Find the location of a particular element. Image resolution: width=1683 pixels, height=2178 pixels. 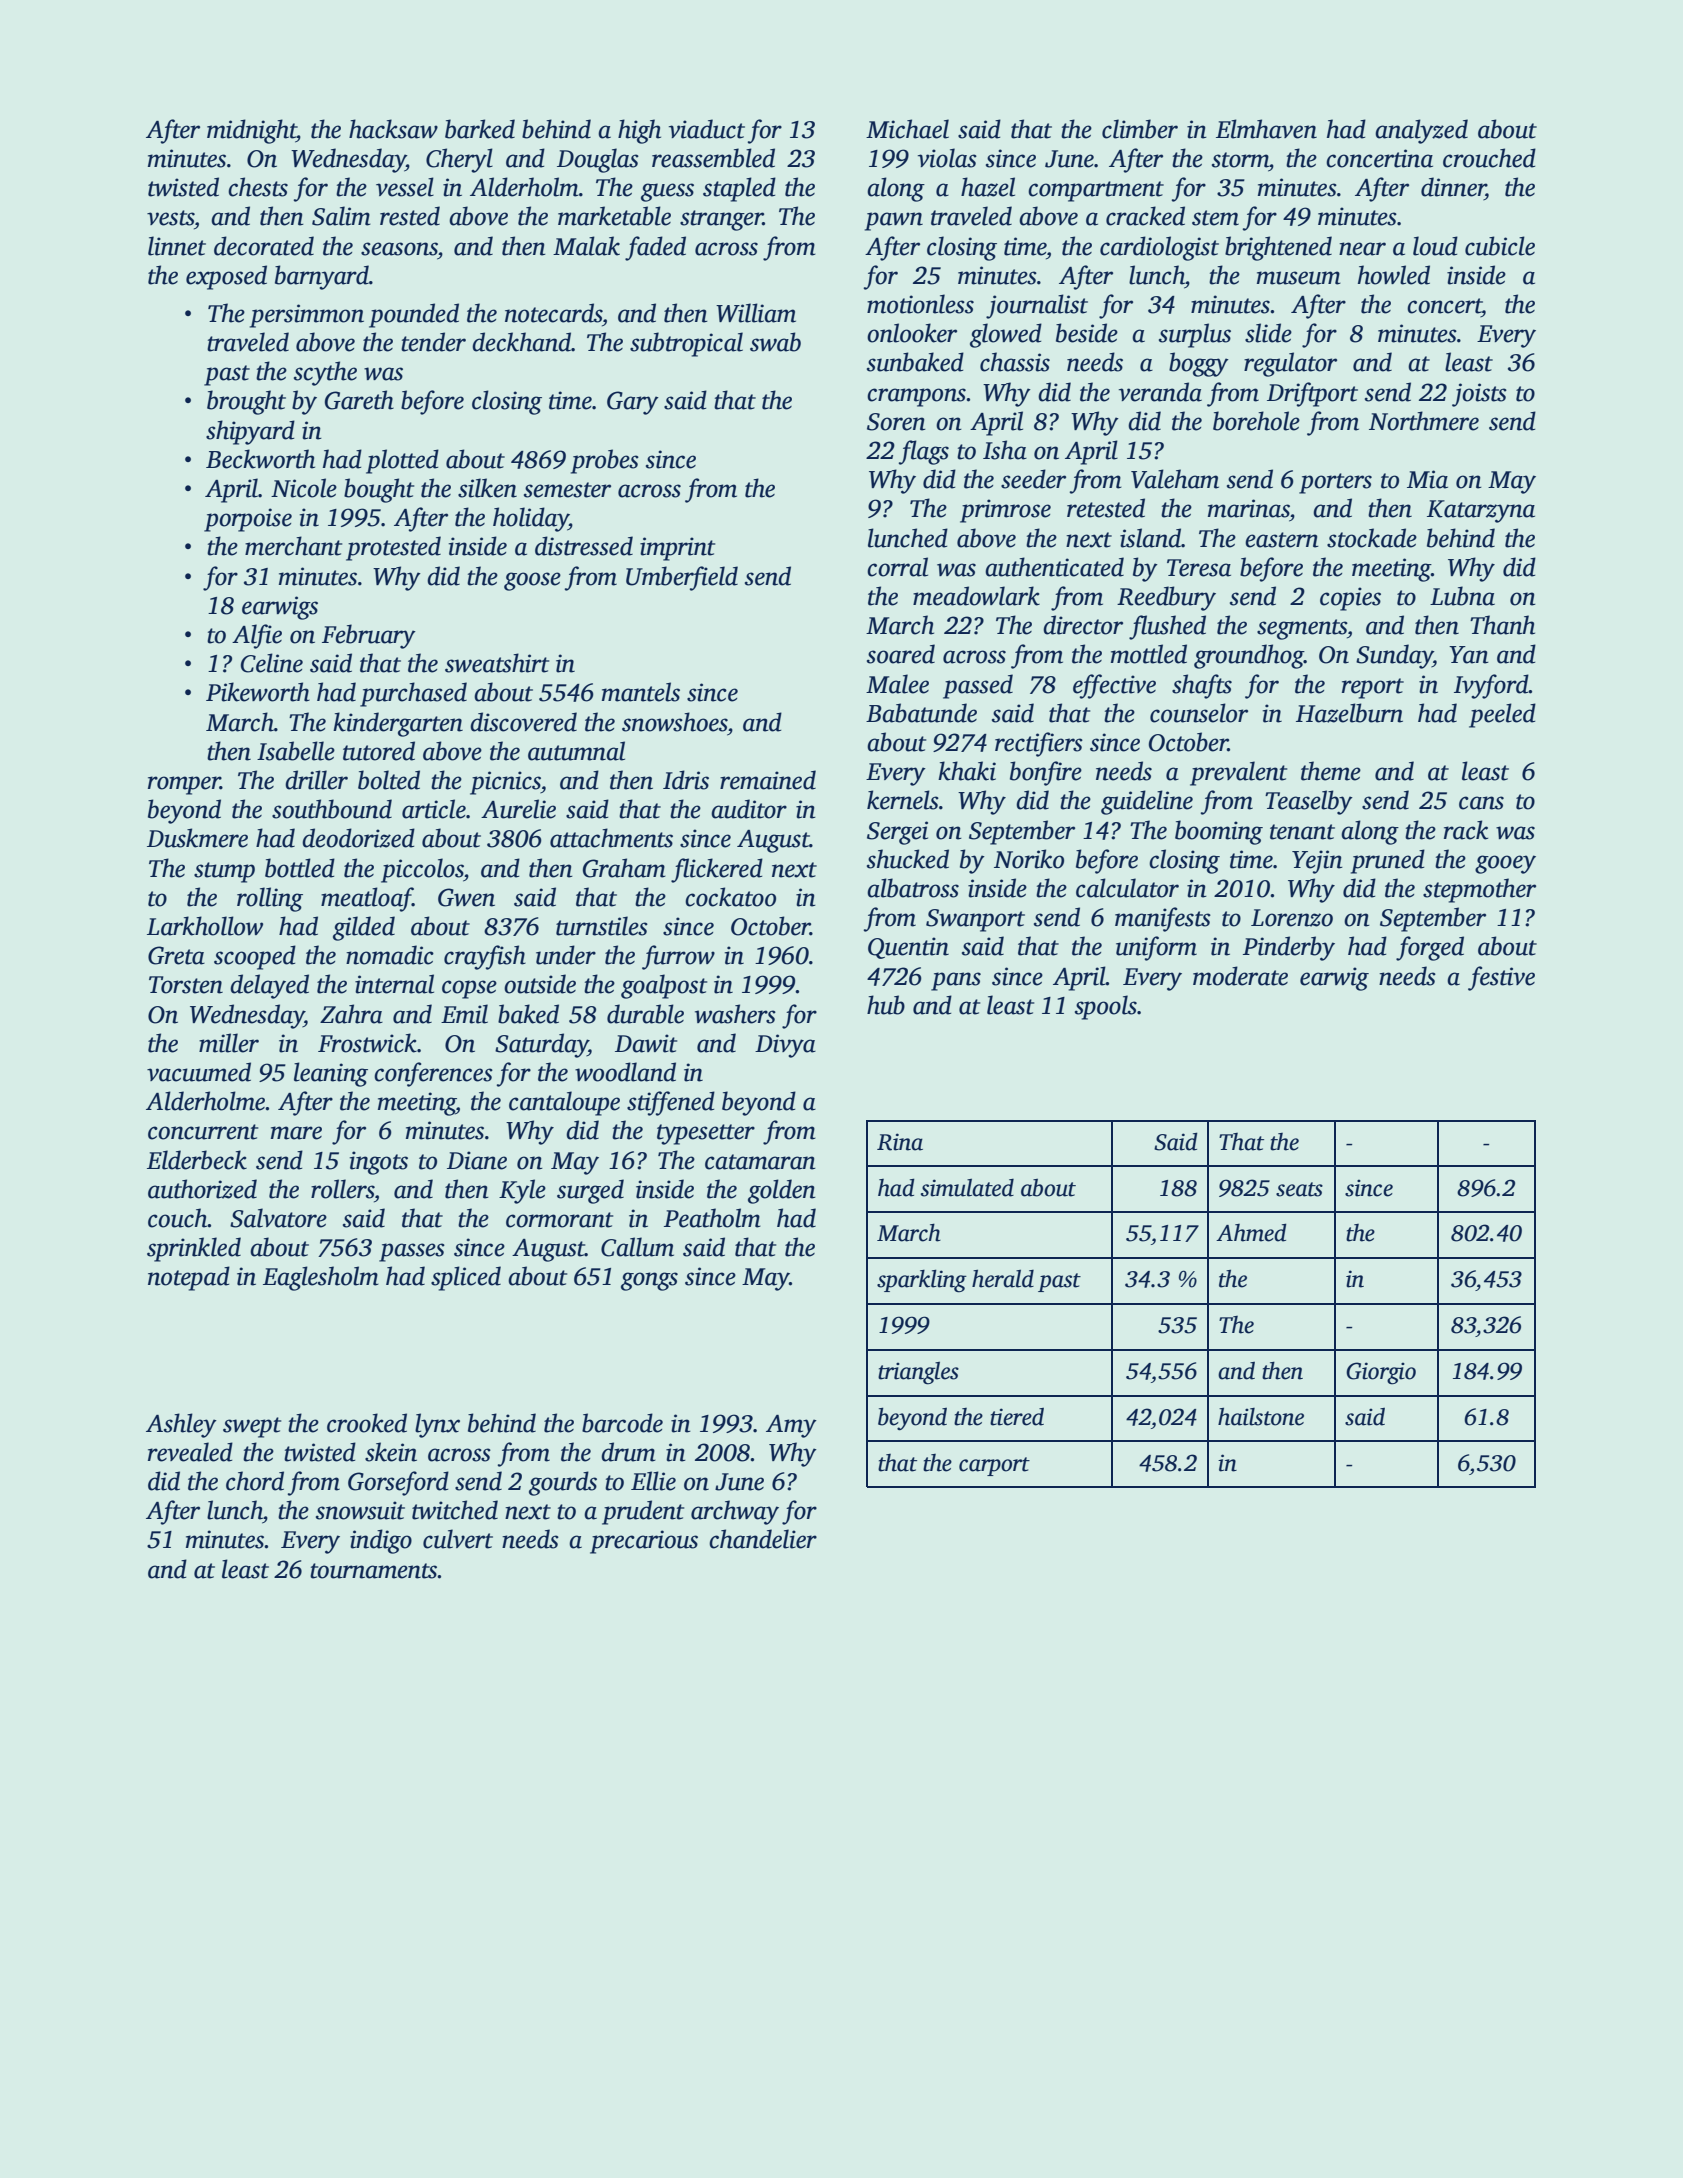

Michael is located at coordinates (907, 129).
